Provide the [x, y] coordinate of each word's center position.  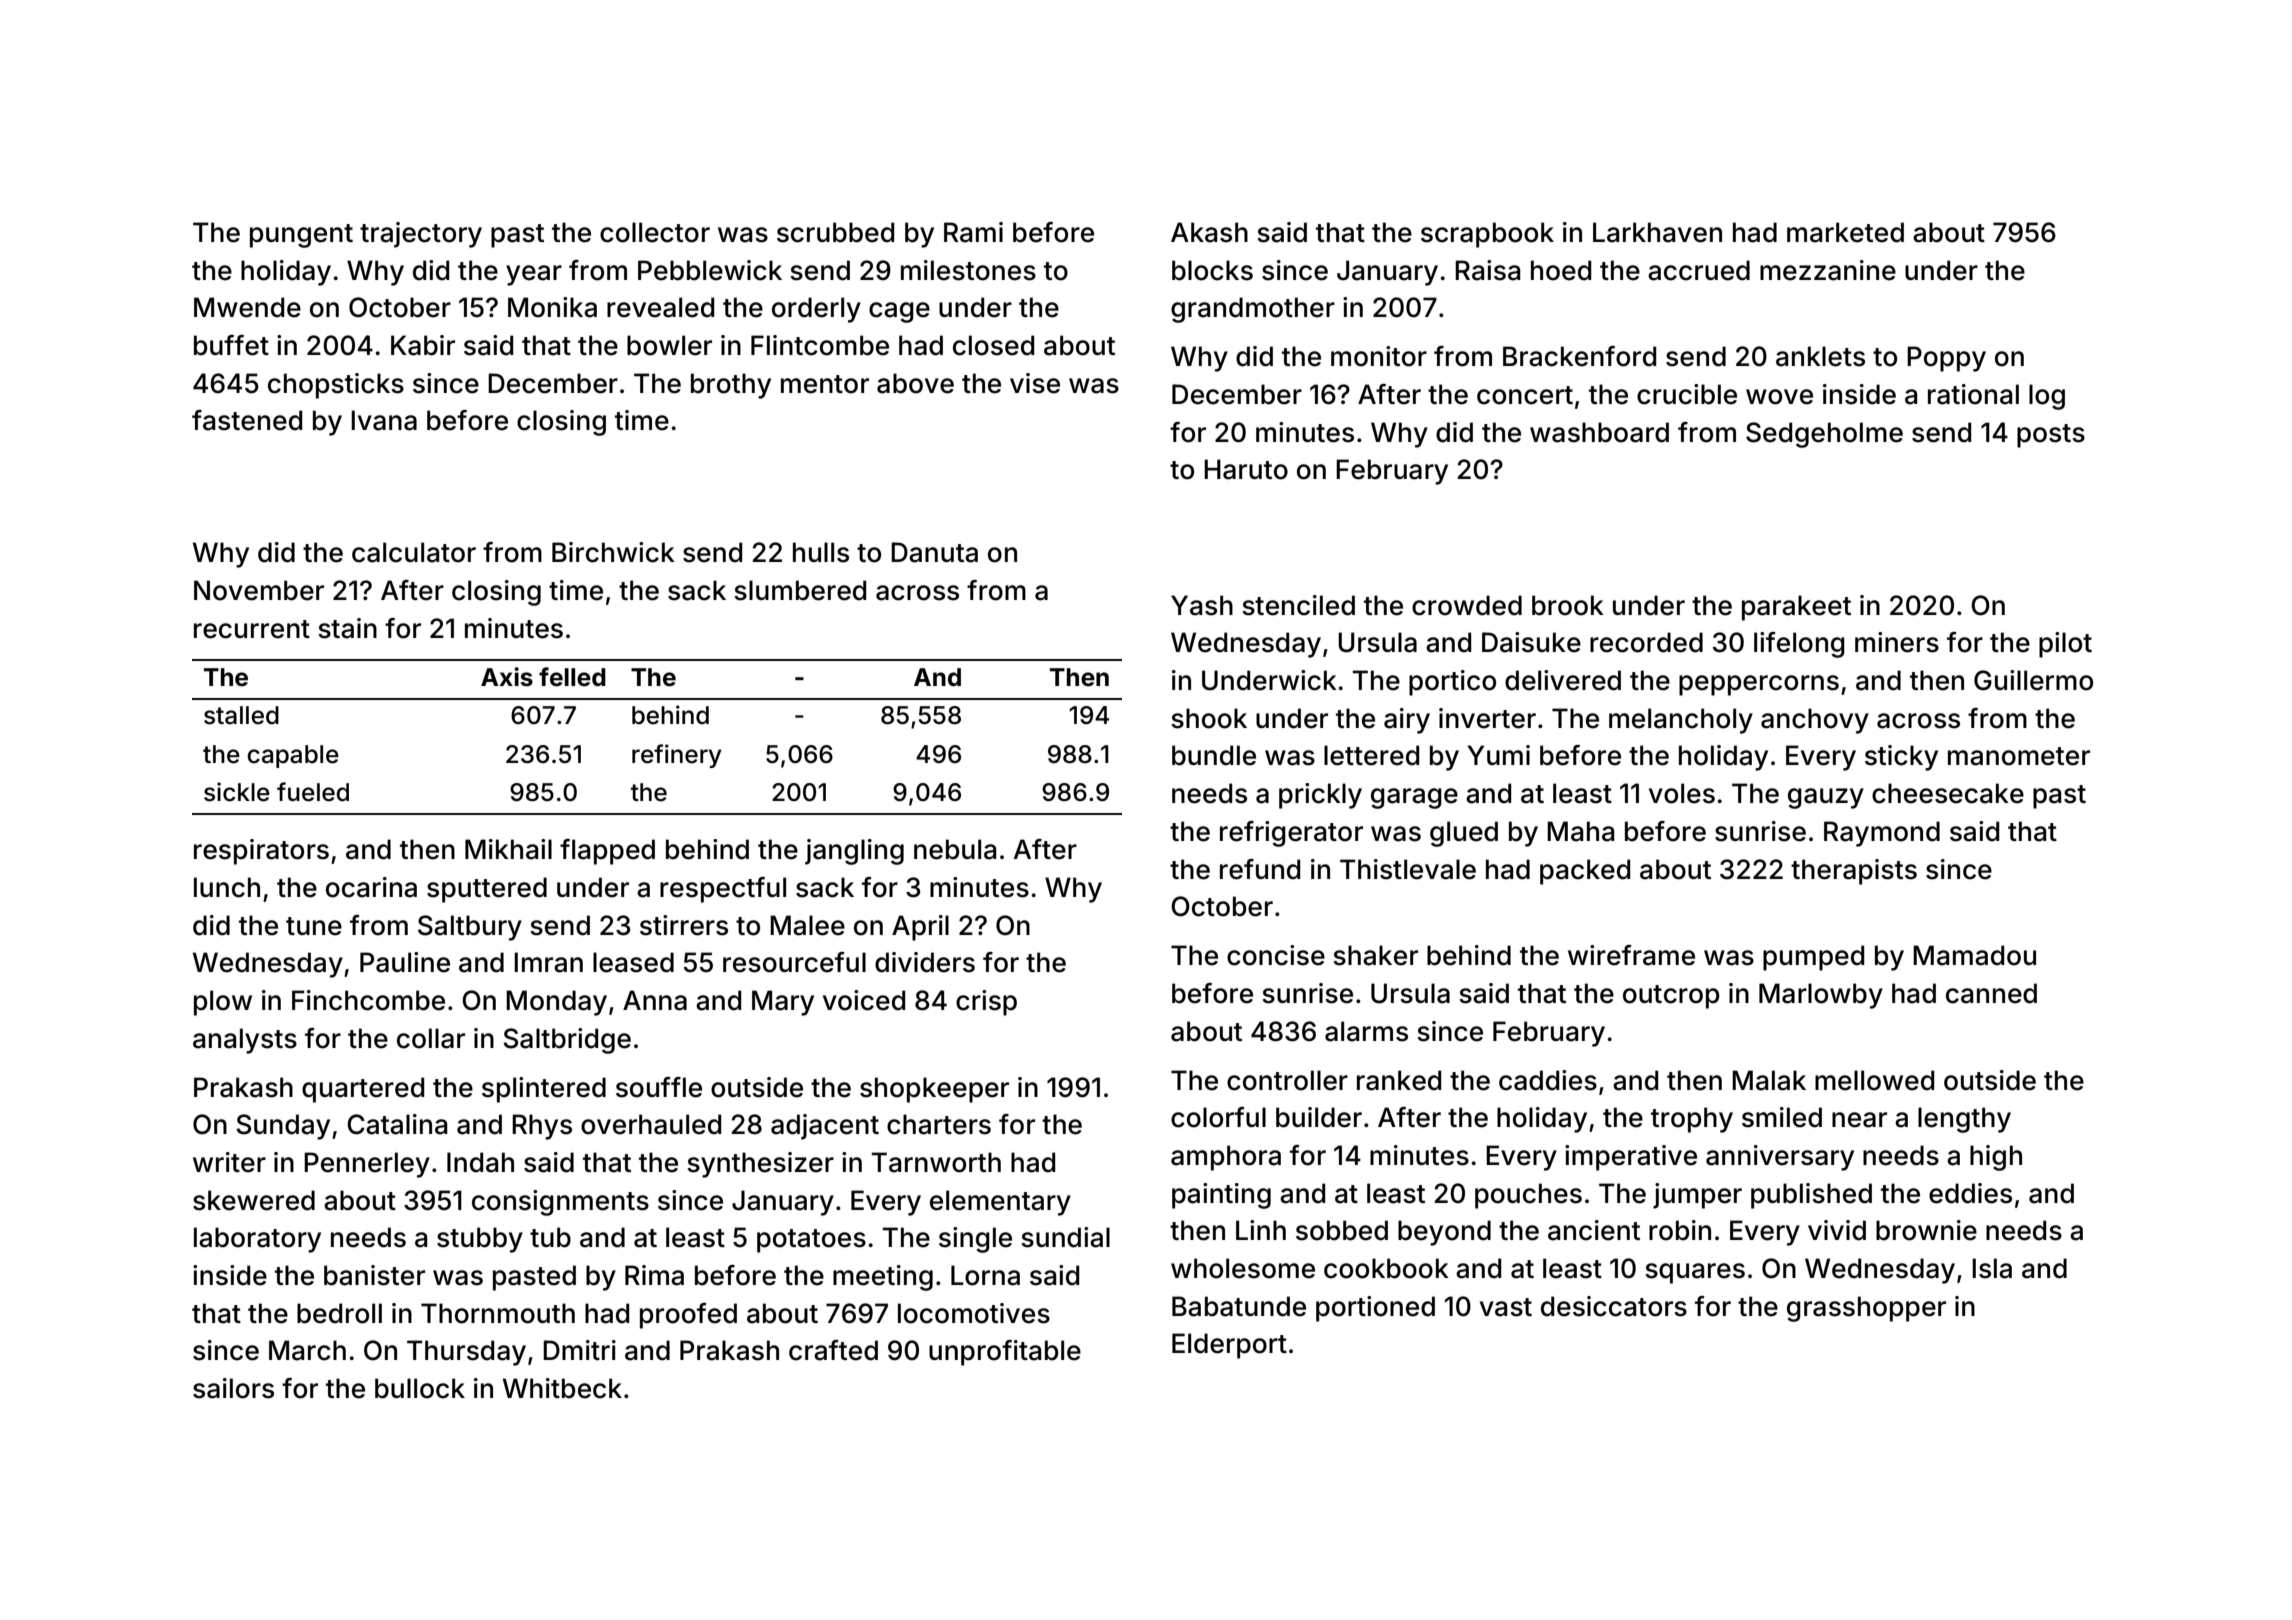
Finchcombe [368, 1000]
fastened [247, 420]
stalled [241, 715]
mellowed [1874, 1080]
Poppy [1946, 359]
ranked [1399, 1080]
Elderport [1229, 1346]
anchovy [1815, 721]
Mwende [247, 307]
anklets [1820, 356]
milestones [968, 270]
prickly [1320, 796]
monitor [1379, 356]
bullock [420, 1388]
